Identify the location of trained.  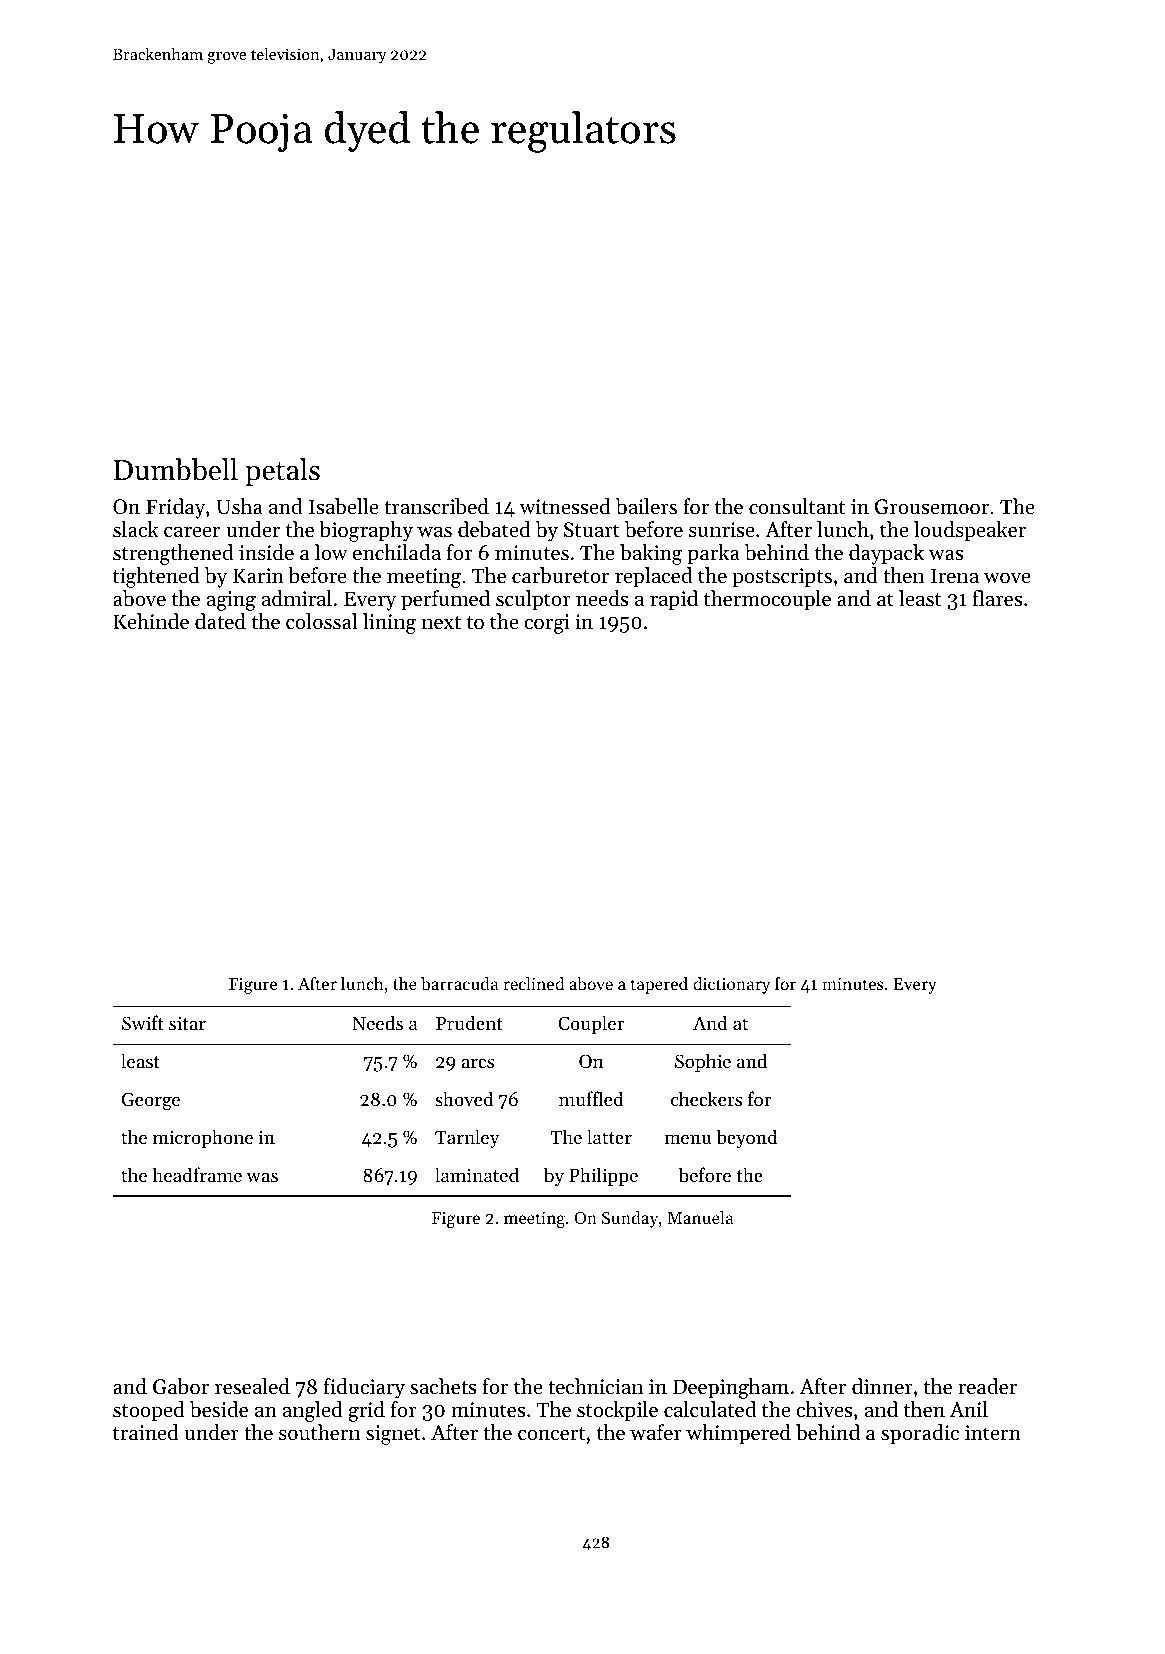
(146, 1432).
